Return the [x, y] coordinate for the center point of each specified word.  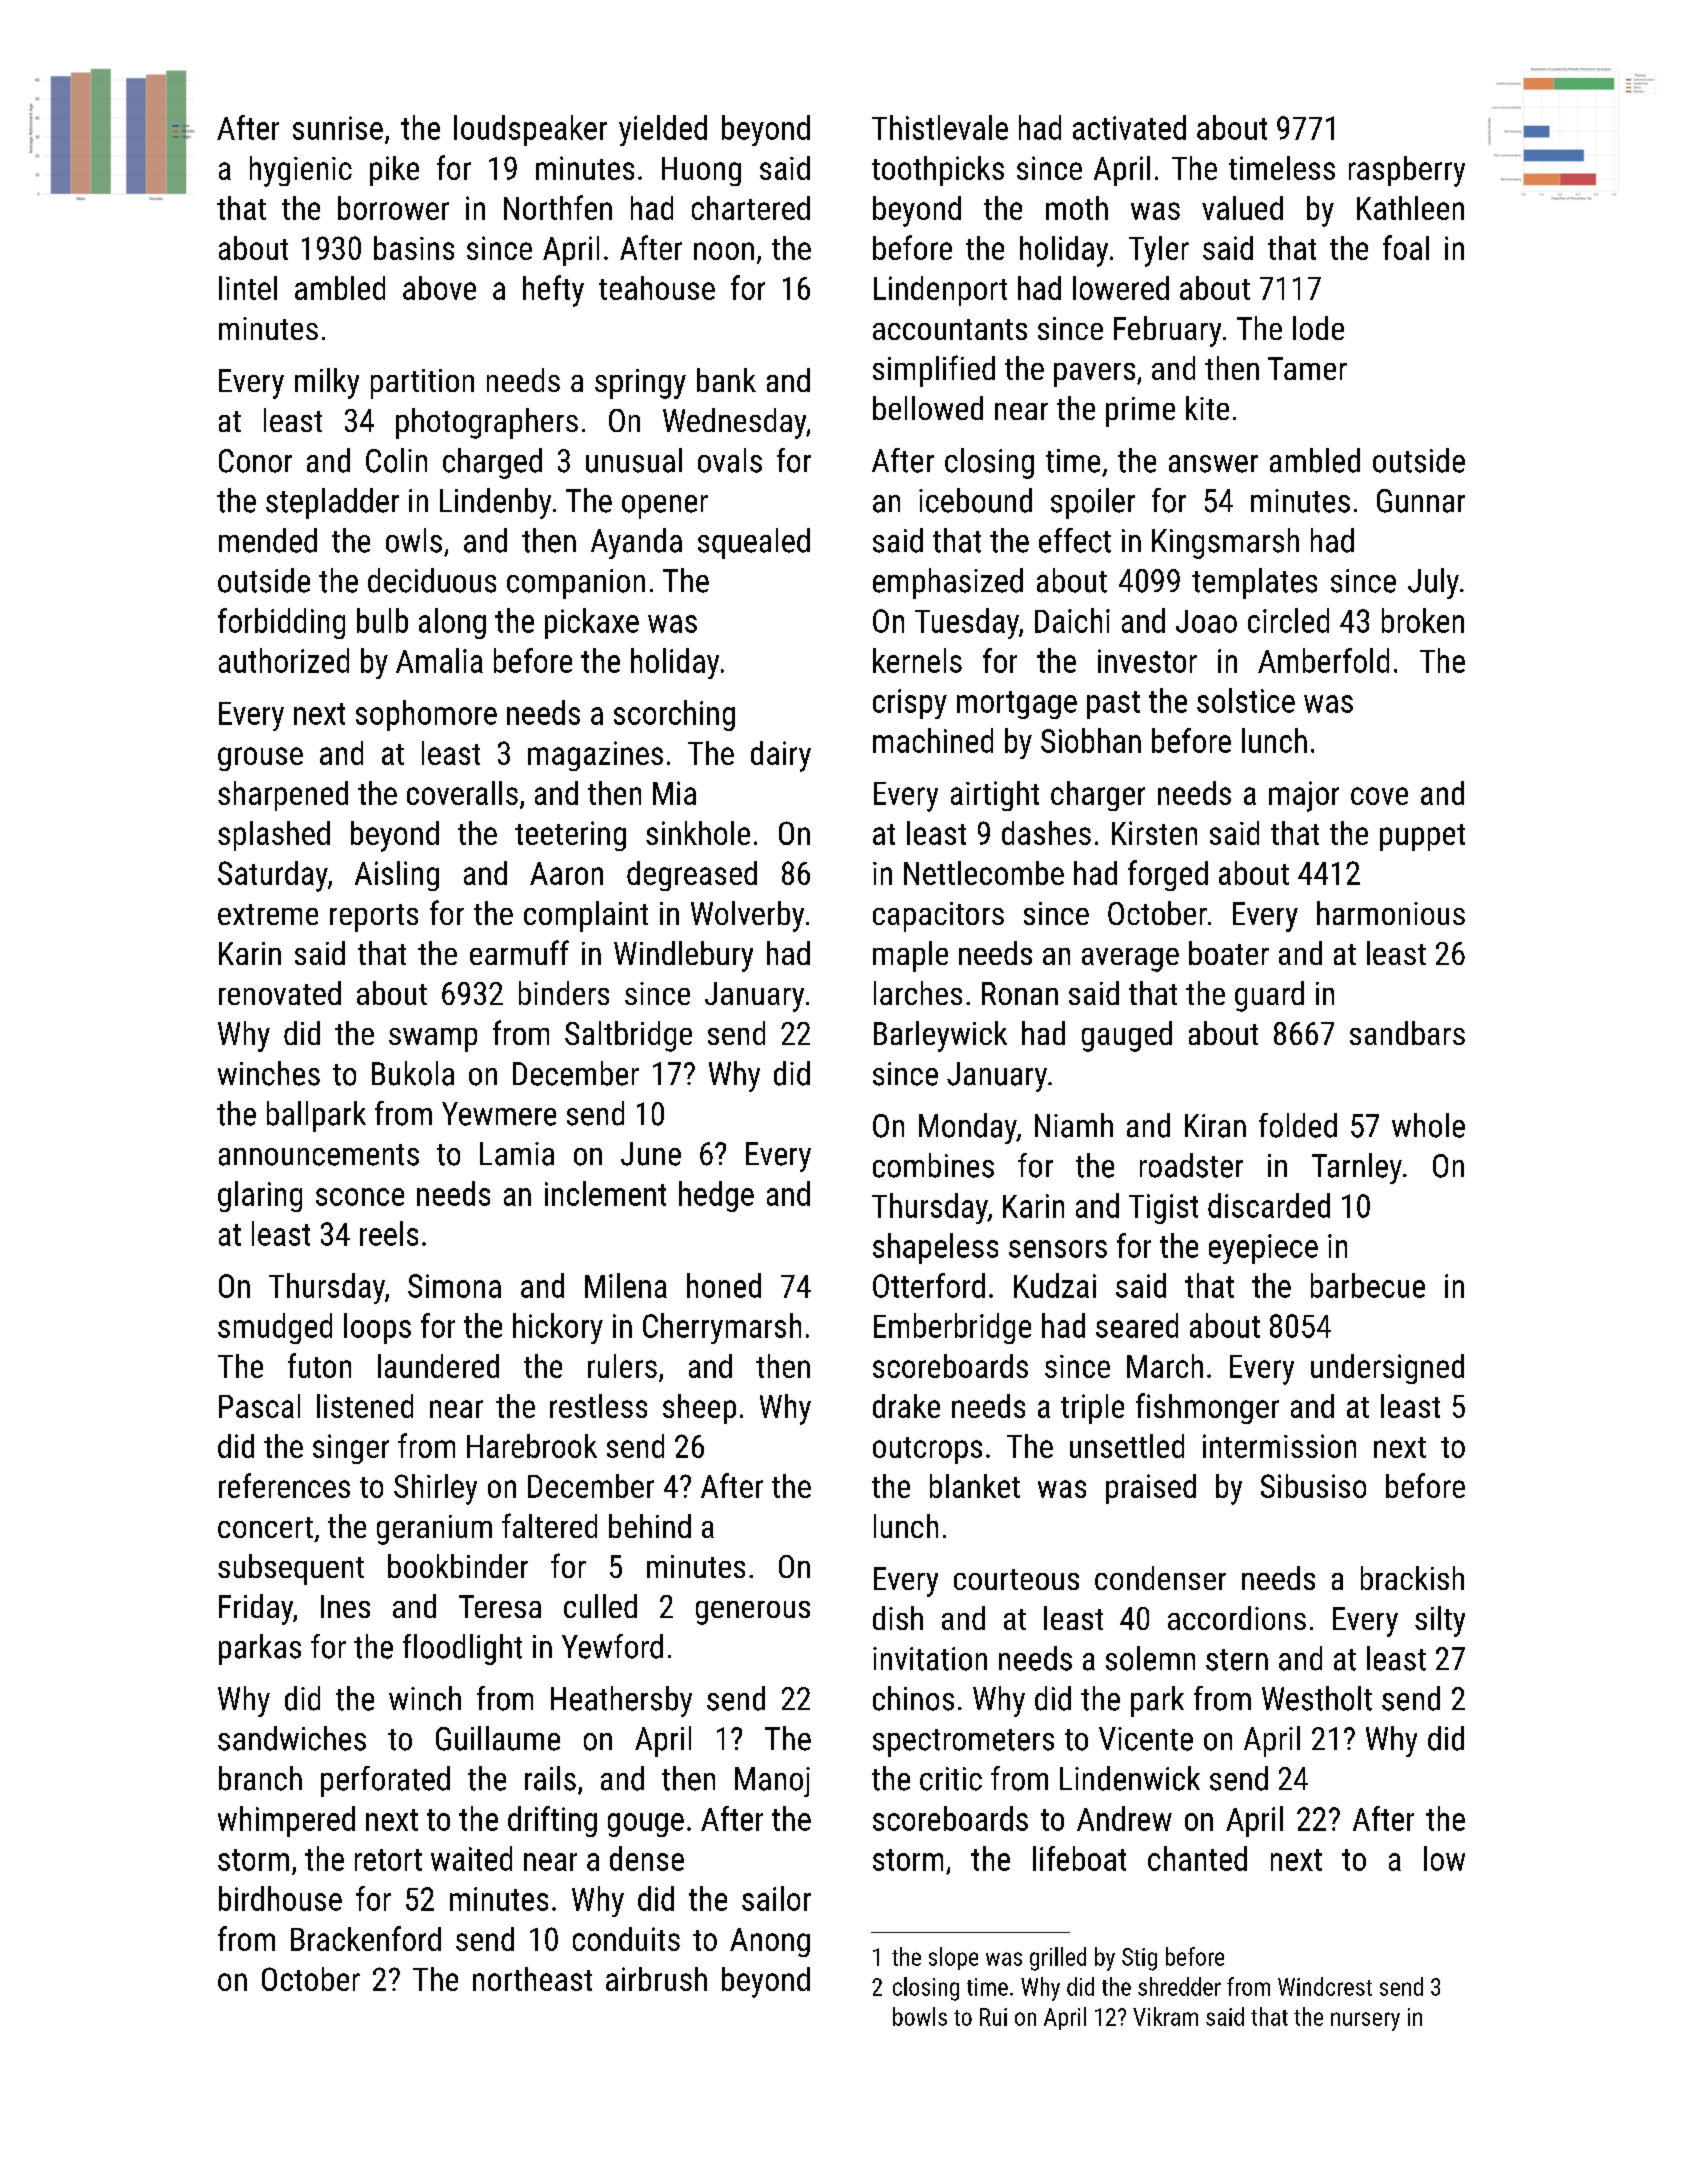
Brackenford [366, 1938]
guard [1269, 996]
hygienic [301, 171]
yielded [663, 130]
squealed [754, 543]
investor [1147, 661]
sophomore [426, 715]
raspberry [1407, 171]
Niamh [1074, 1125]
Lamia [517, 1154]
